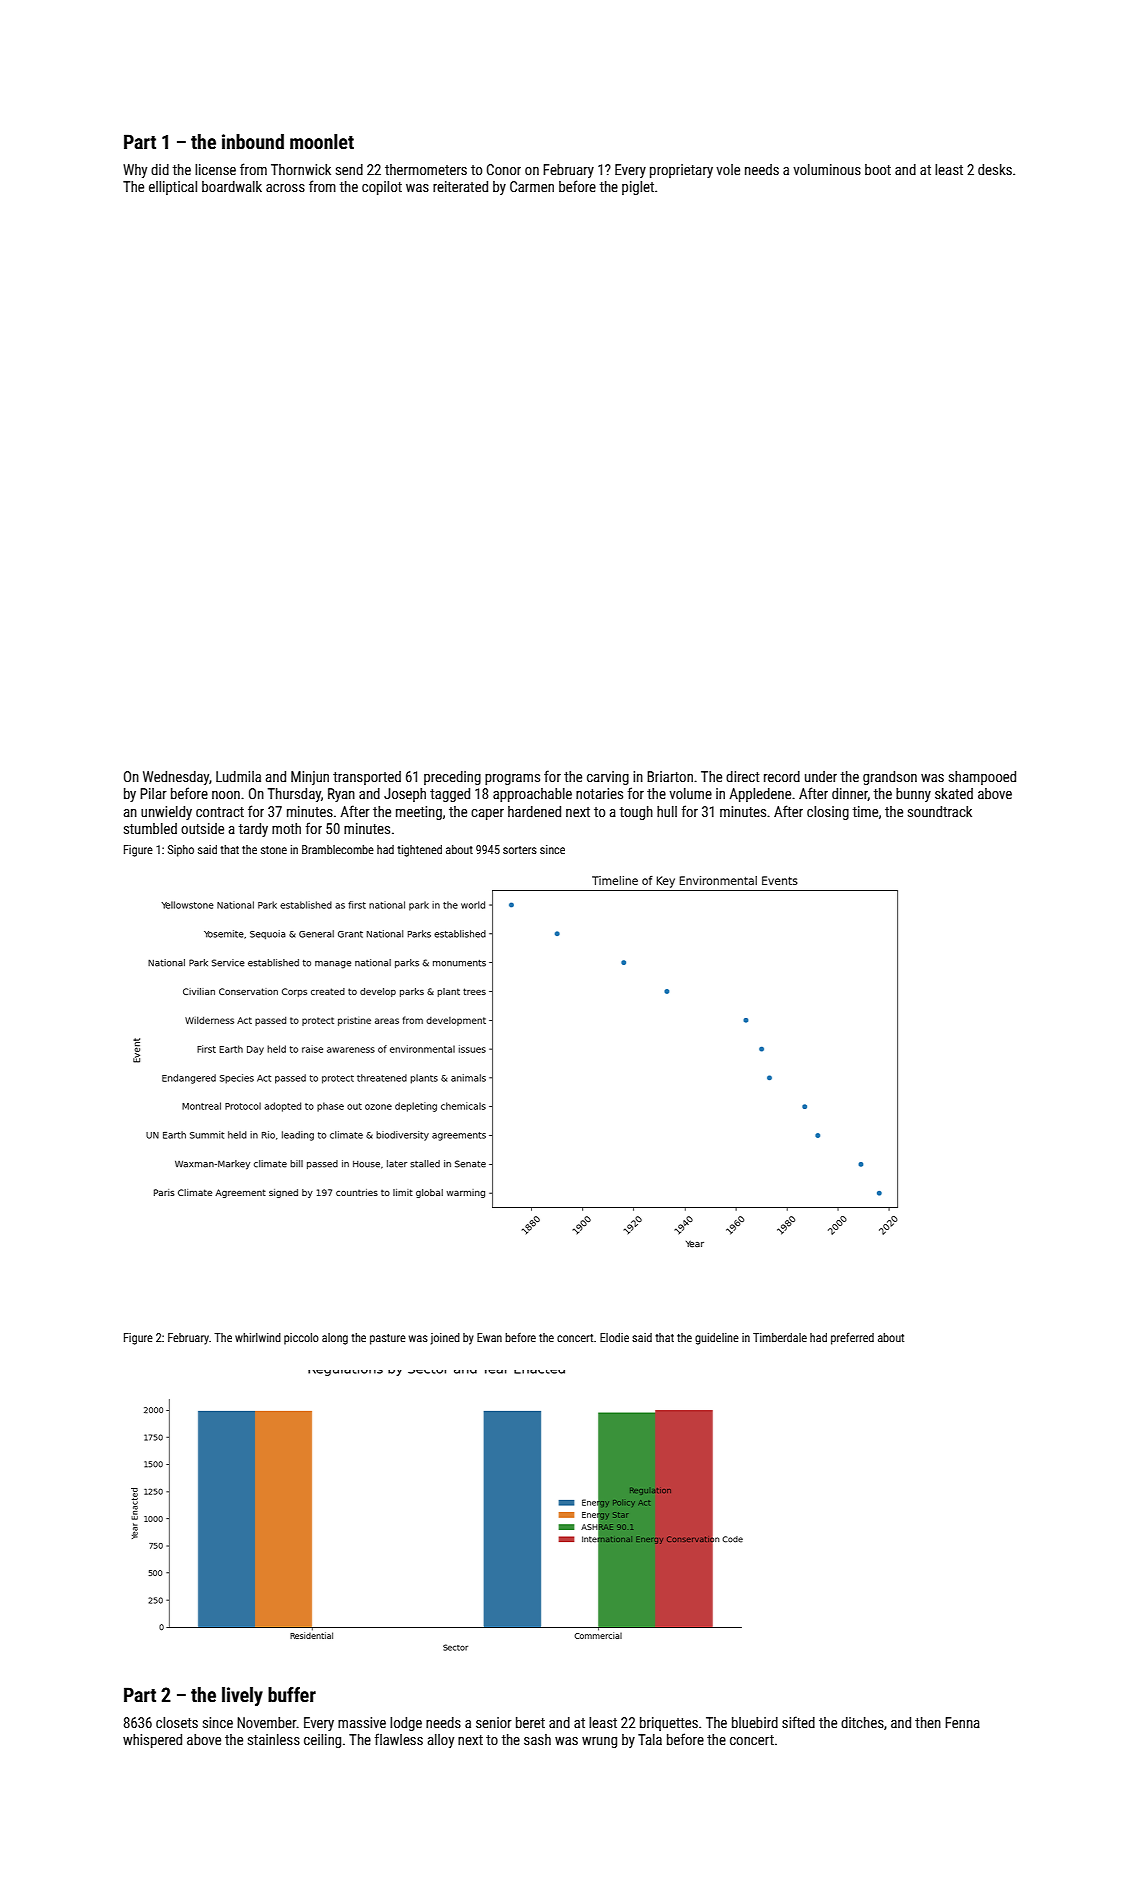  Describe the element at coordinates (489, 1337) in the screenshot. I see `Ewan` at that location.
